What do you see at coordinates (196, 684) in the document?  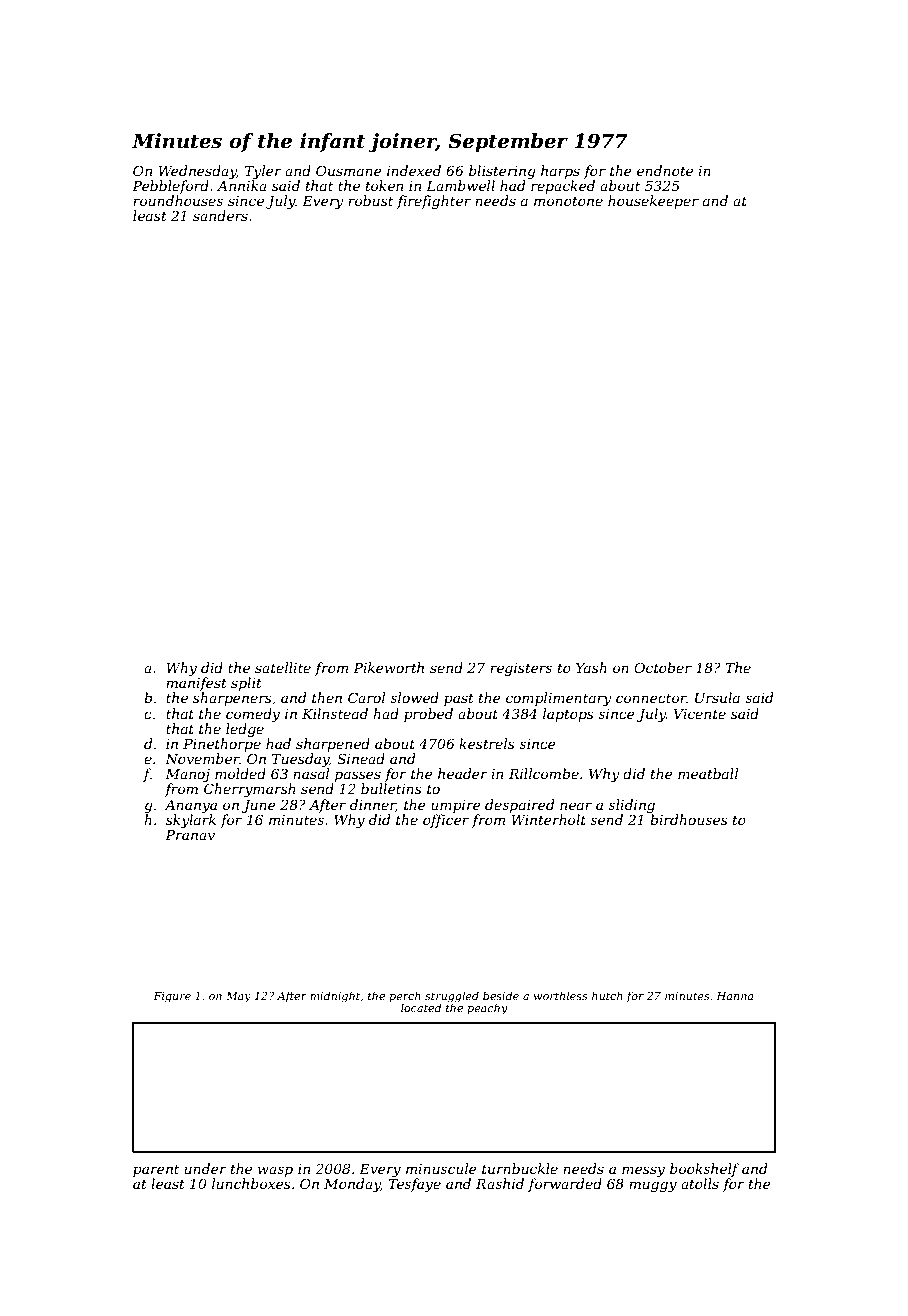 I see `manifest` at bounding box center [196, 684].
